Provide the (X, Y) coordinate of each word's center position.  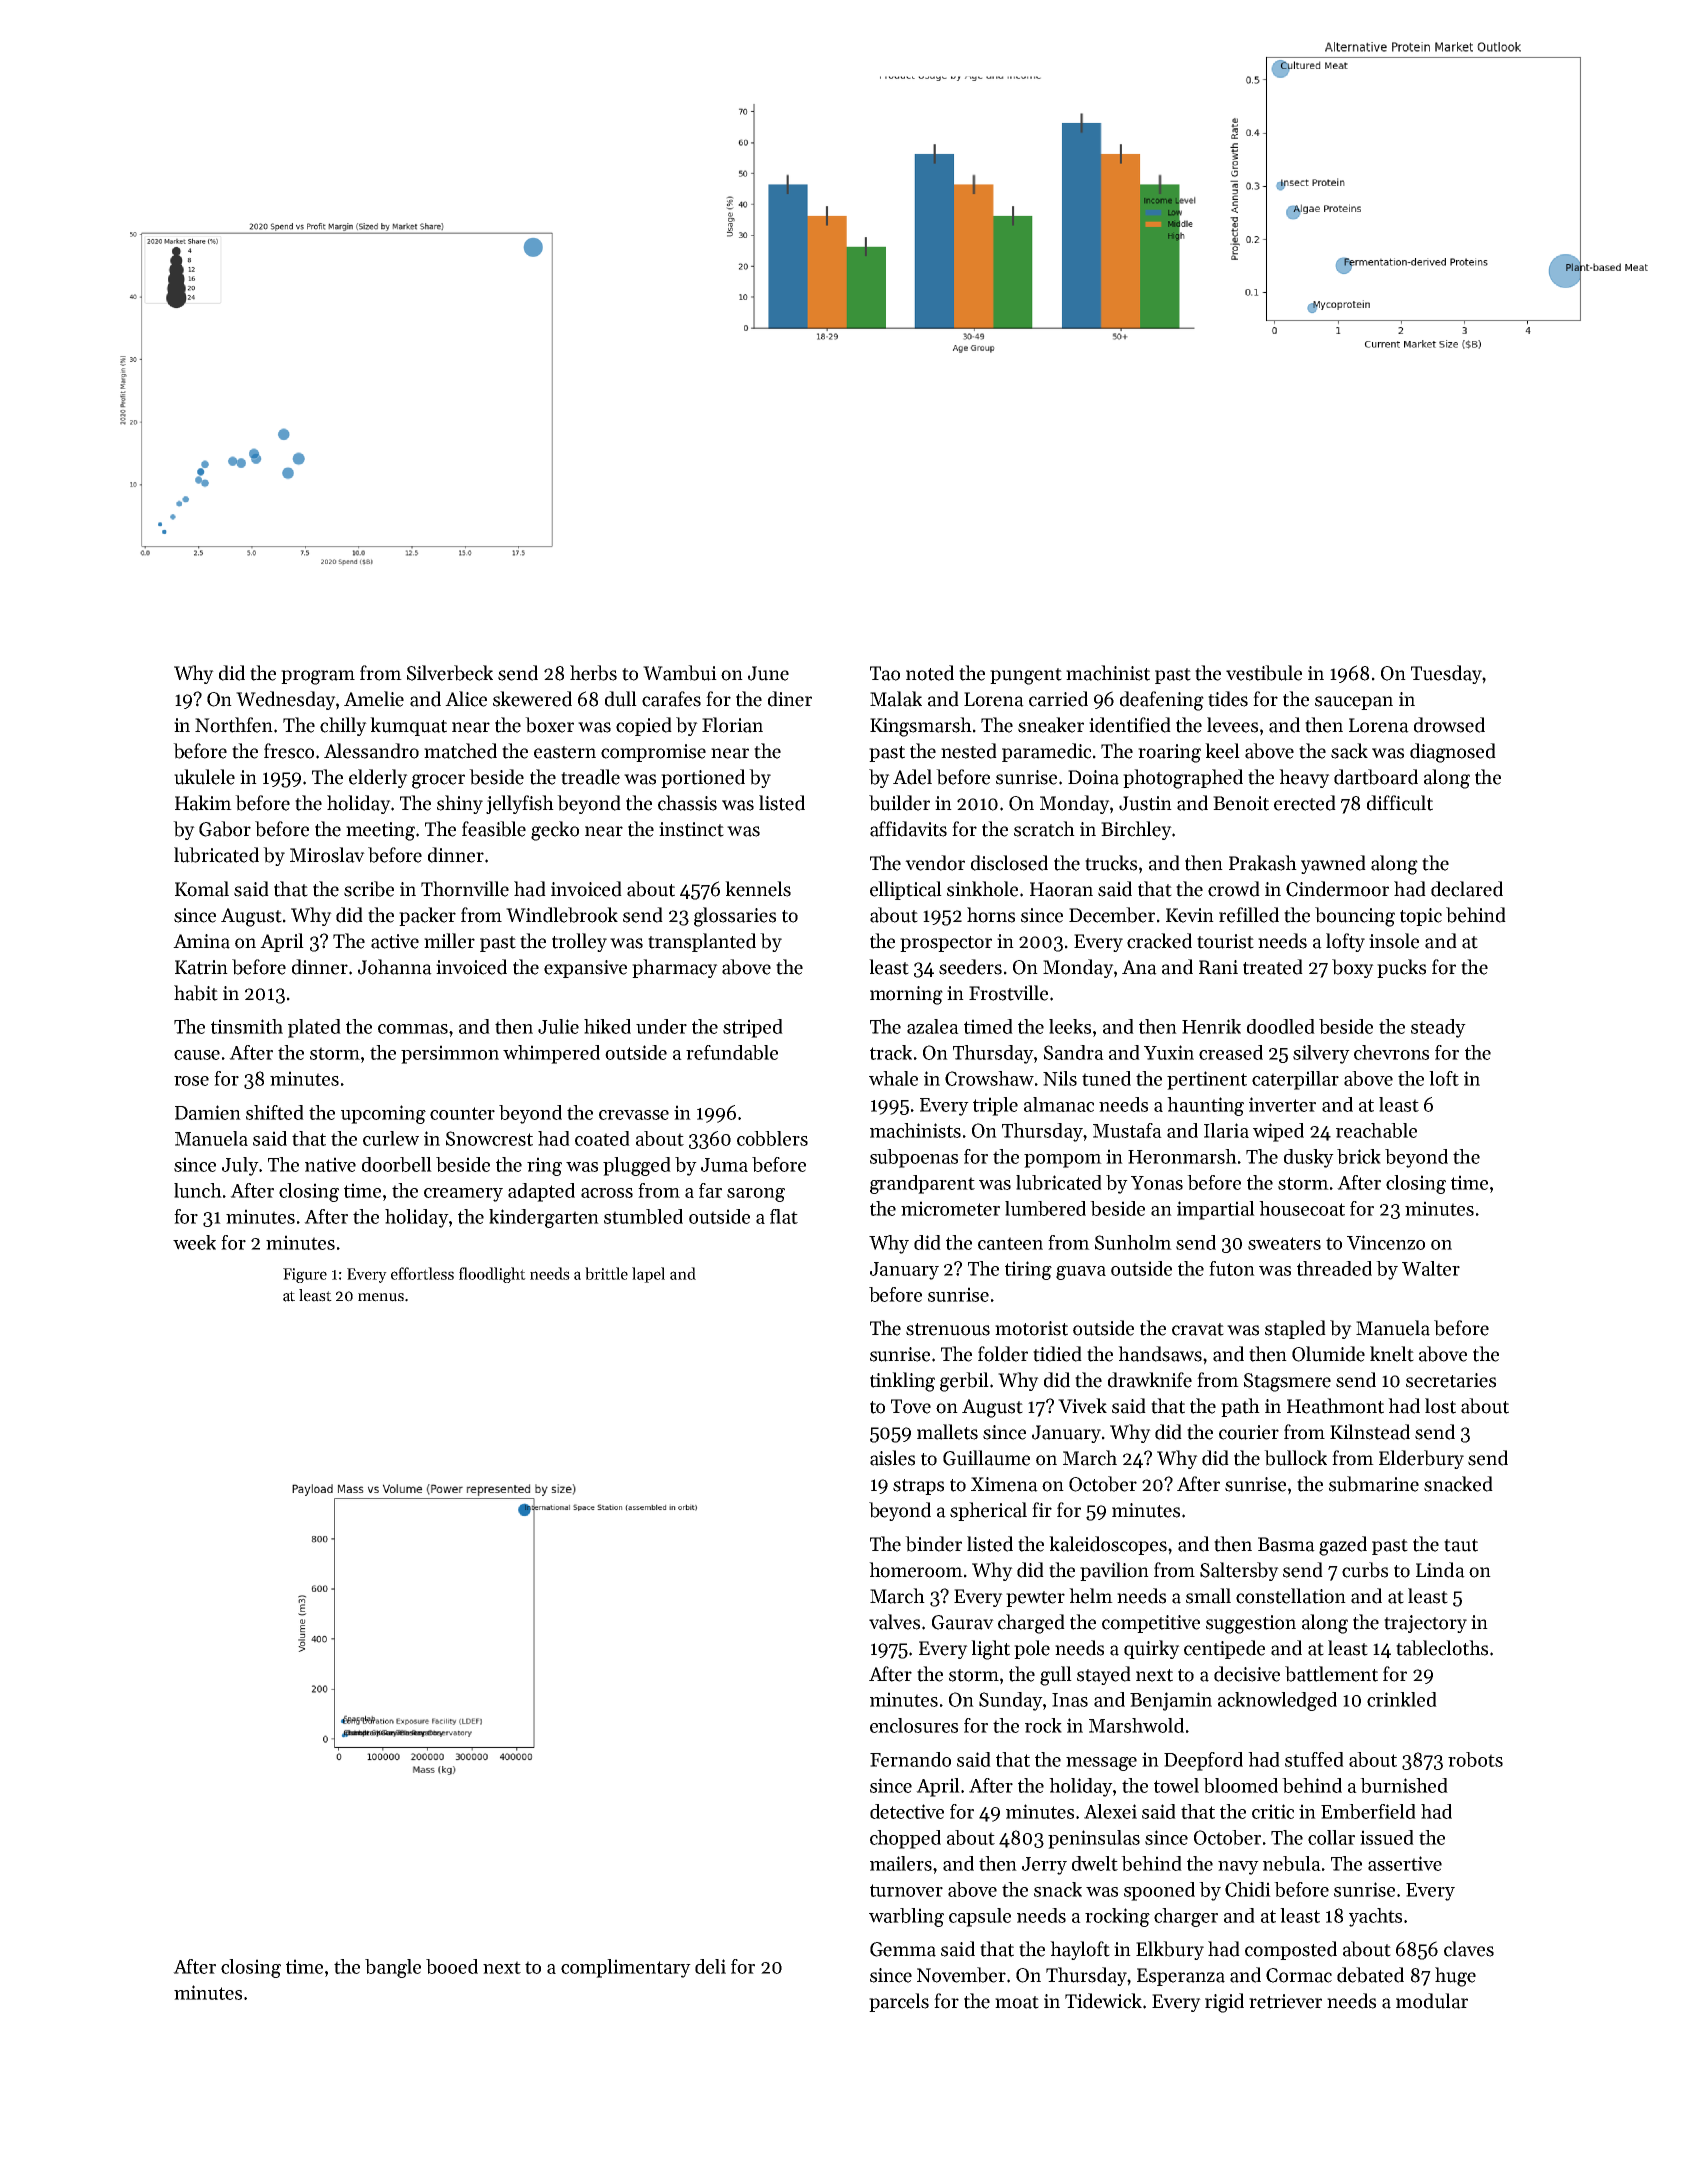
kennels (758, 889)
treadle (590, 777)
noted (930, 673)
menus (381, 1297)
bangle (393, 1968)
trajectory (1425, 1624)
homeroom (916, 1570)
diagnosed (1453, 753)
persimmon (450, 1054)
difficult (1400, 803)
